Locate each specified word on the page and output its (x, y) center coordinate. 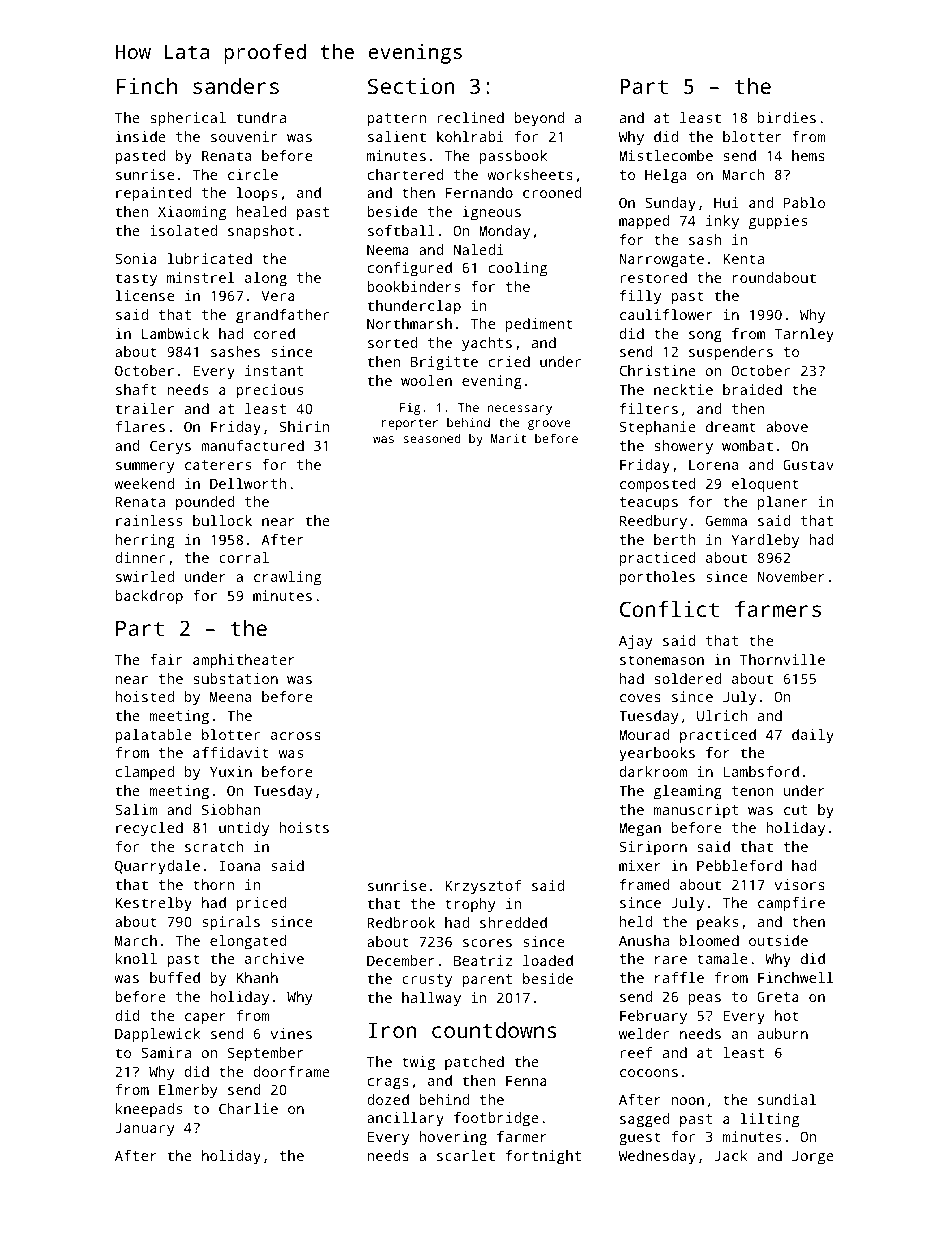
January (145, 1129)
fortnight (543, 1157)
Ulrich (722, 715)
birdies (787, 117)
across (296, 736)
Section (411, 86)
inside (141, 136)
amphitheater (244, 661)
